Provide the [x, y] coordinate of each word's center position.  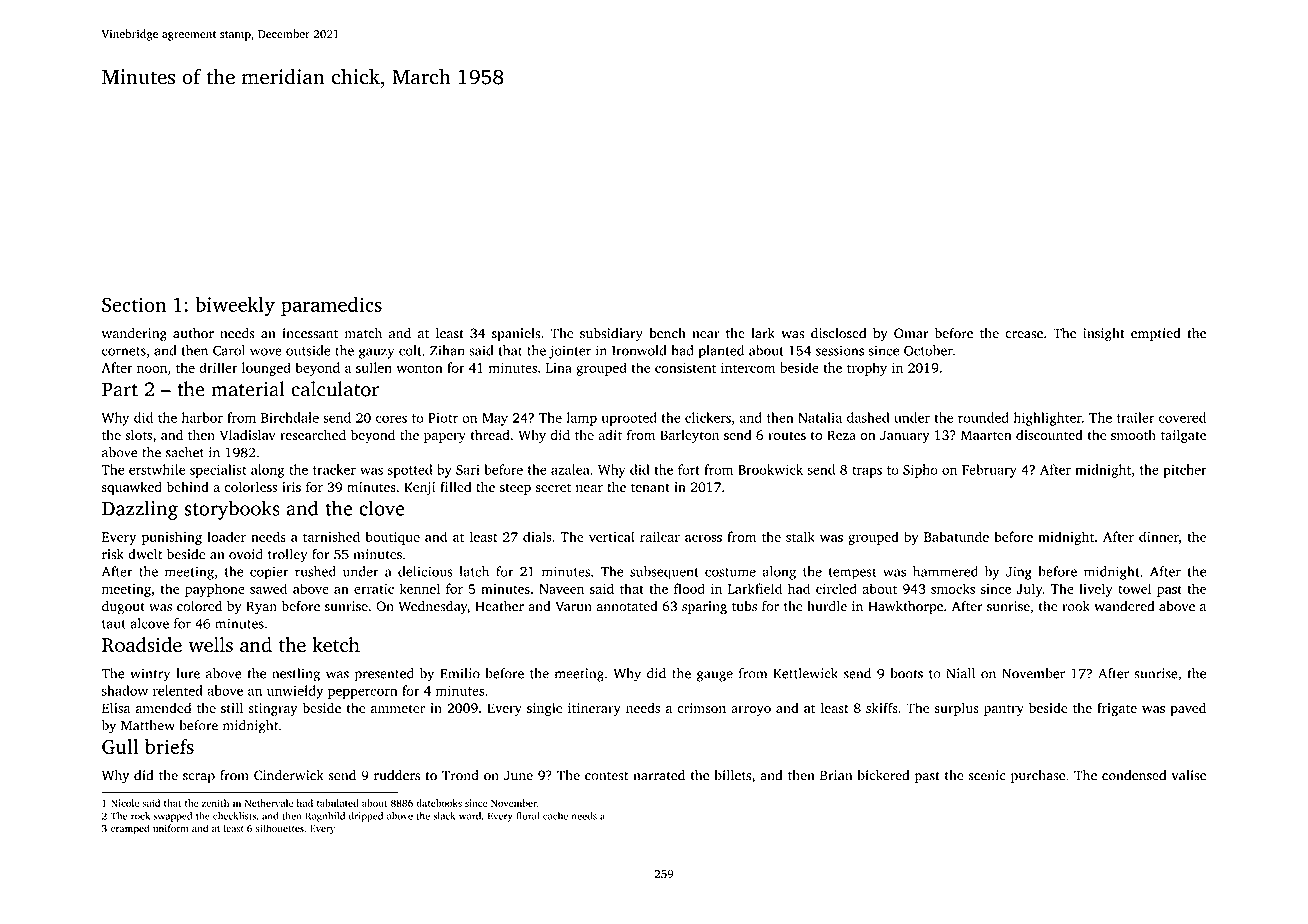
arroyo [751, 711]
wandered [1124, 606]
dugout [123, 608]
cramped [130, 829]
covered [1182, 417]
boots [906, 673]
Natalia [820, 417]
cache [555, 816]
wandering [134, 335]
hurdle [827, 606]
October [928, 350]
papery [445, 438]
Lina [559, 368]
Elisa [116, 707]
